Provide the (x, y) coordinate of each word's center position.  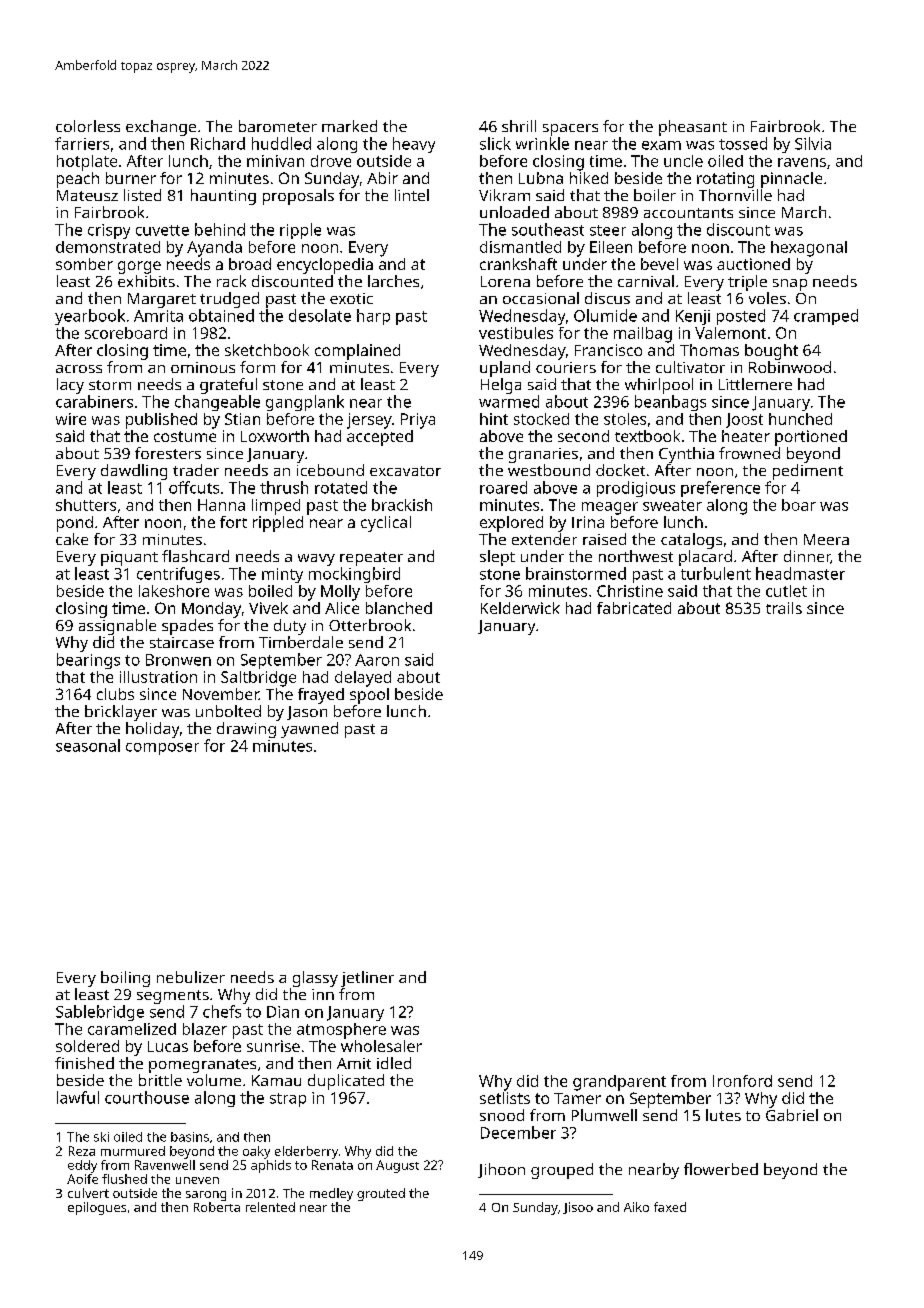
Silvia (813, 143)
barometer (278, 126)
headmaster (800, 573)
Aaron (377, 660)
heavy (414, 145)
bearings (88, 661)
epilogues (97, 1208)
